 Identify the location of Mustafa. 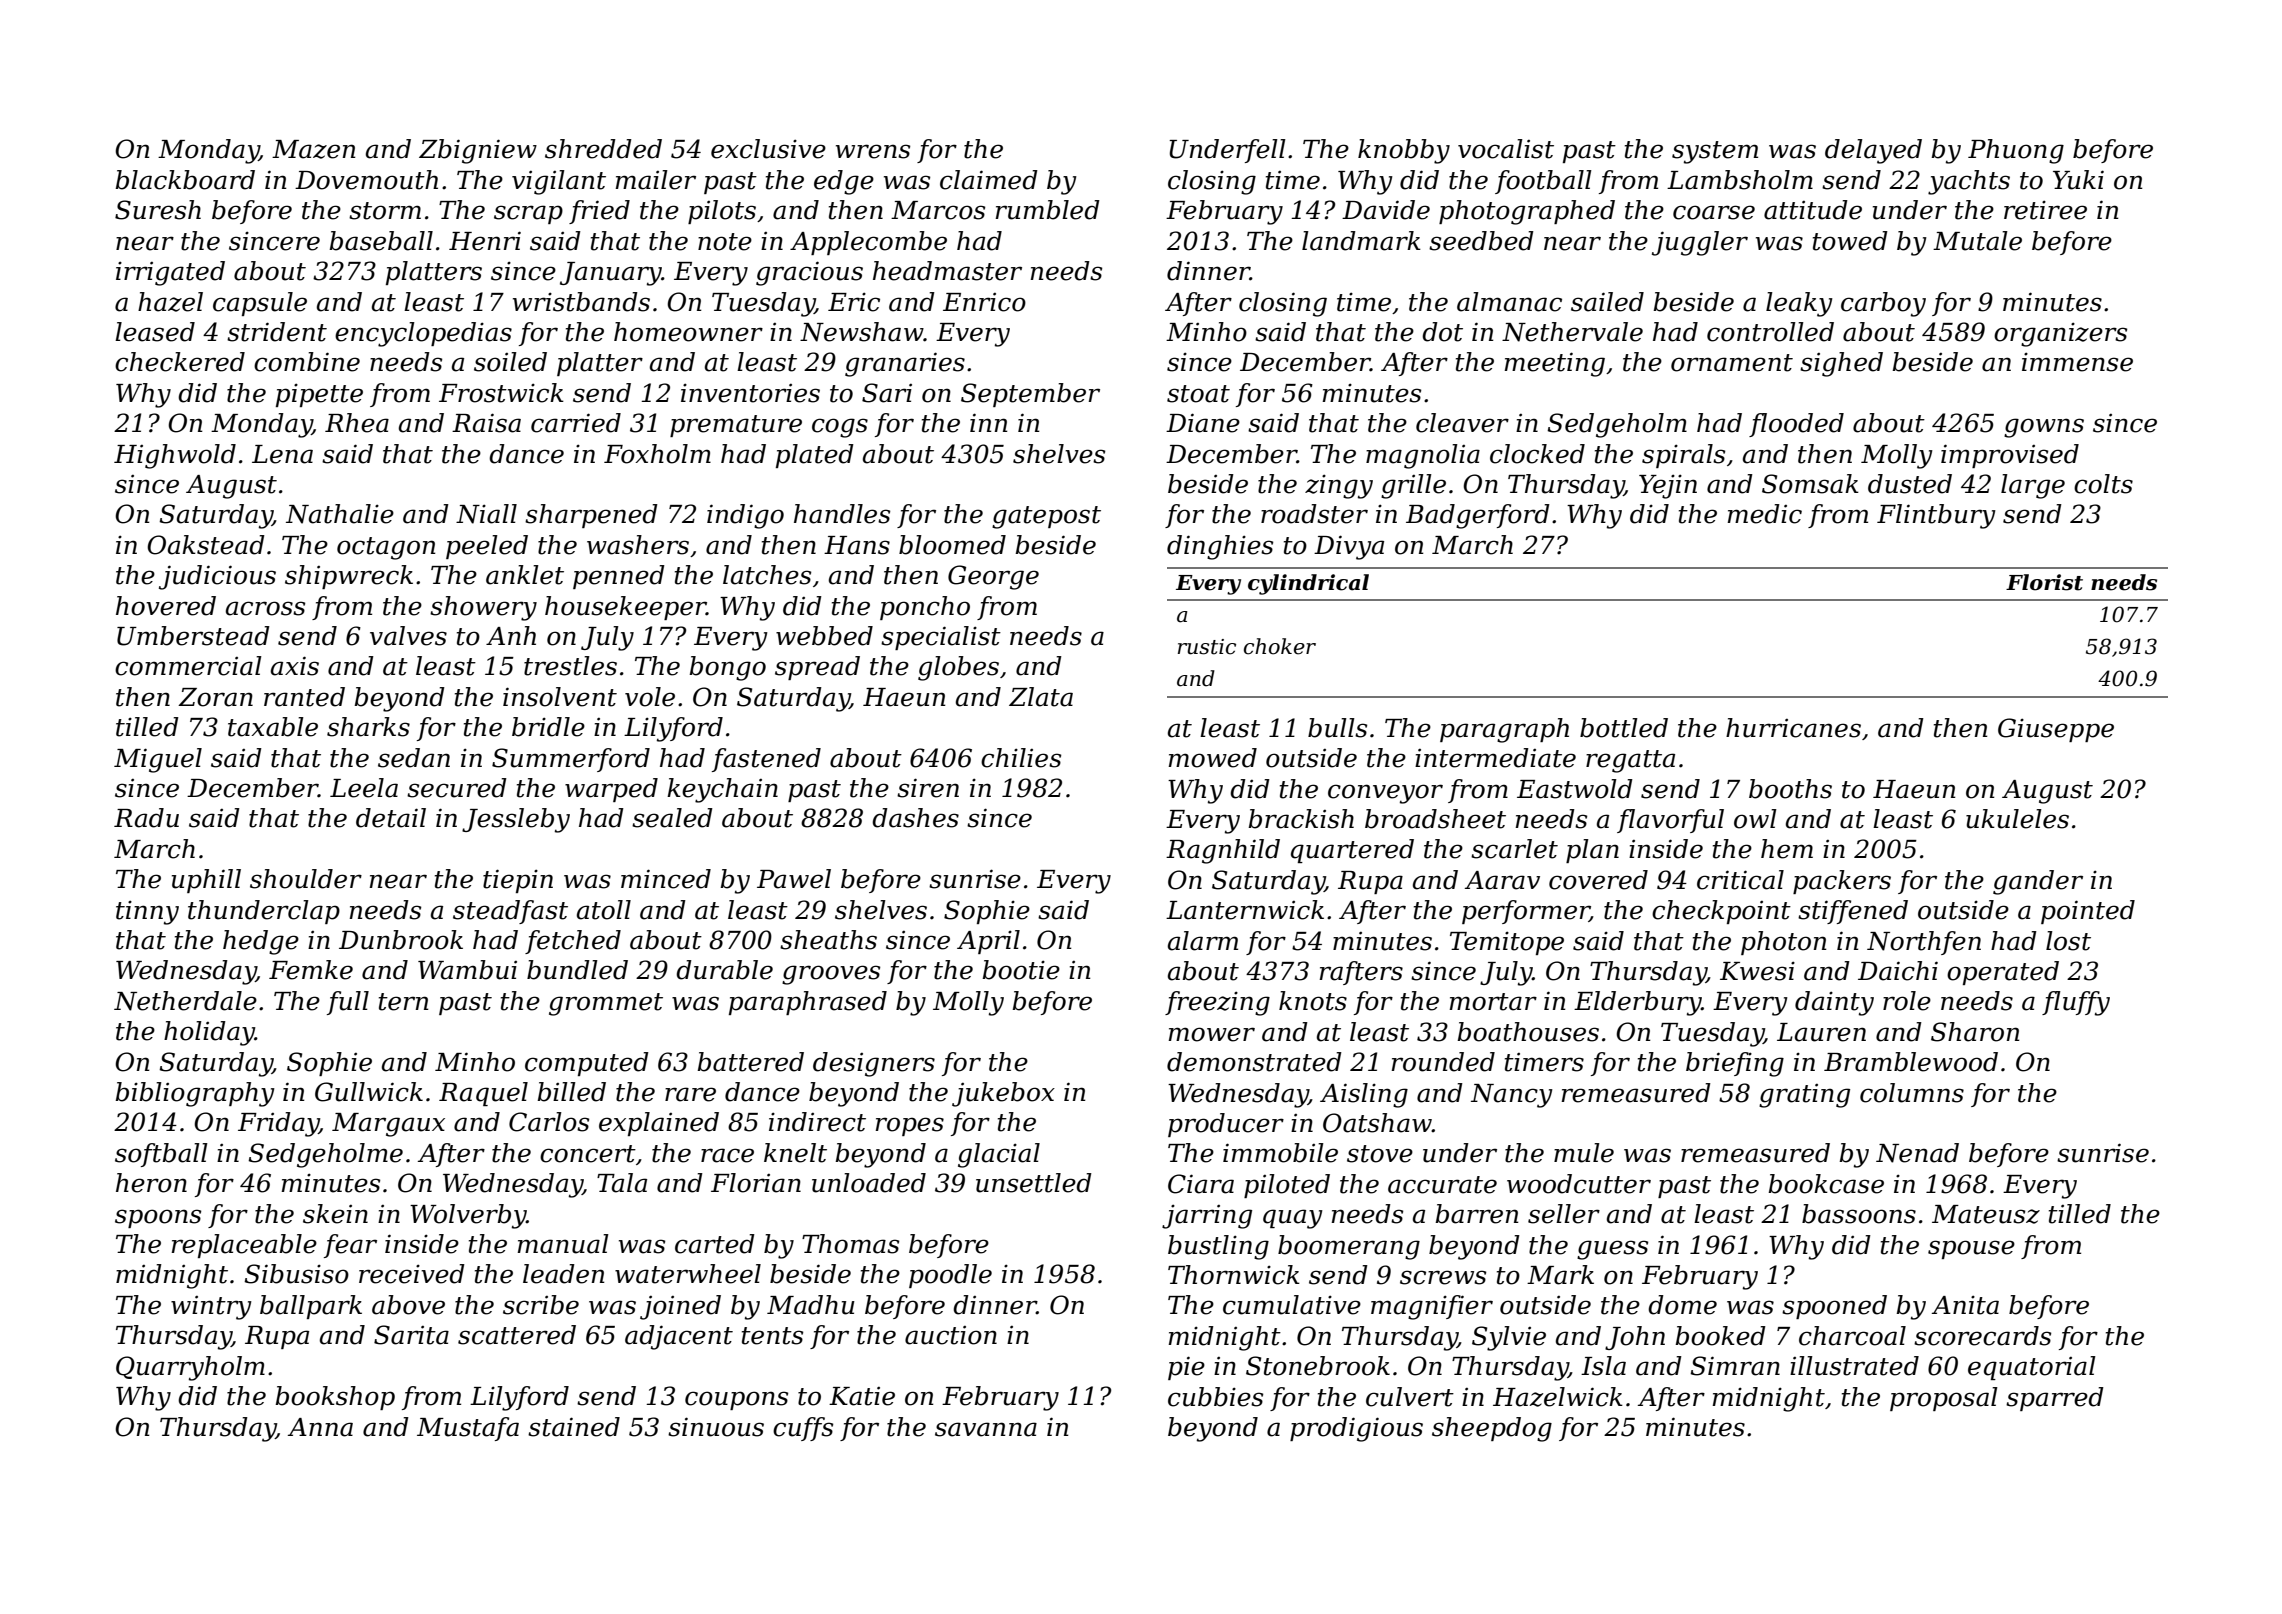
(468, 1429).
